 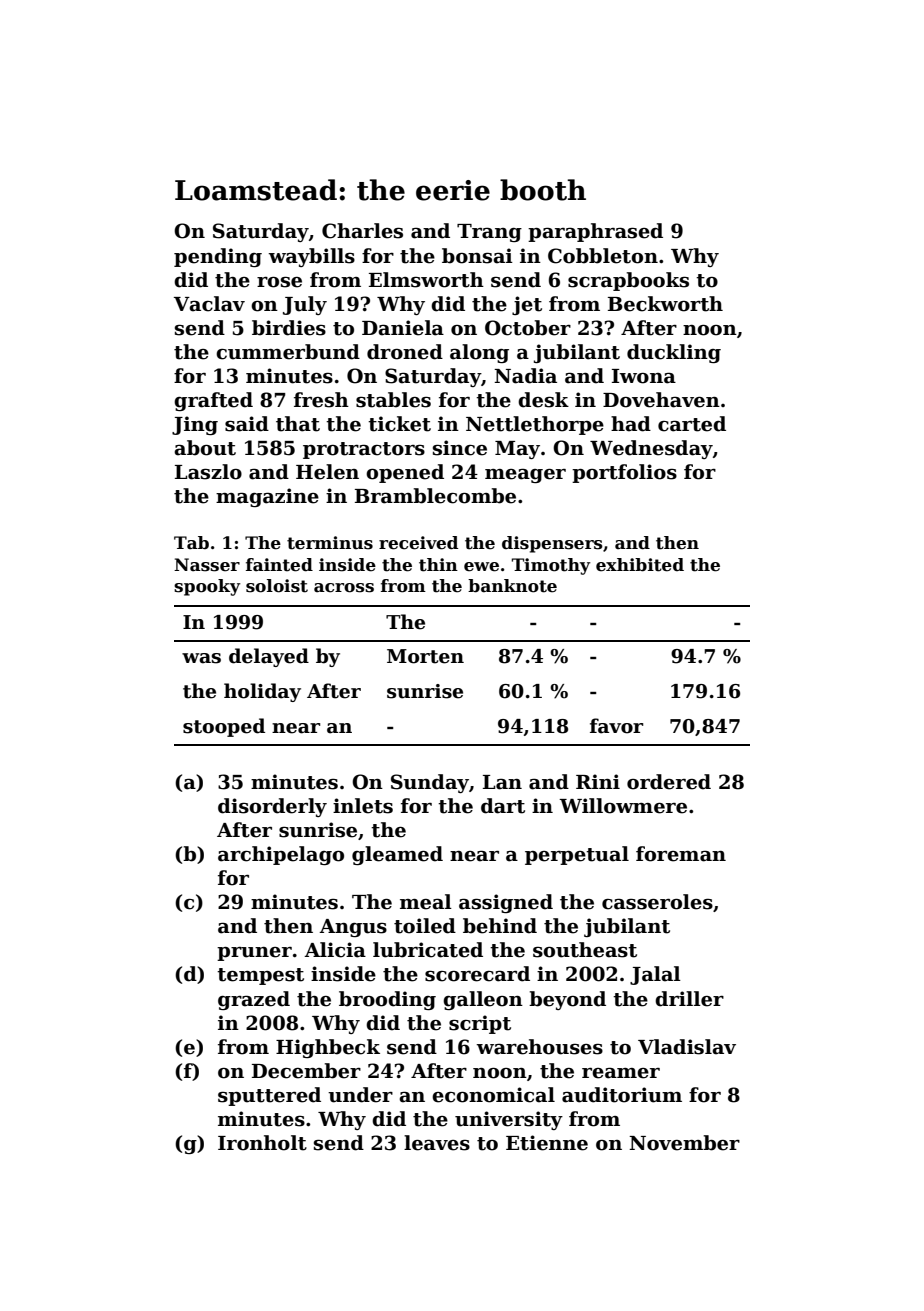 I want to click on Etienne, so click(x=547, y=1143).
